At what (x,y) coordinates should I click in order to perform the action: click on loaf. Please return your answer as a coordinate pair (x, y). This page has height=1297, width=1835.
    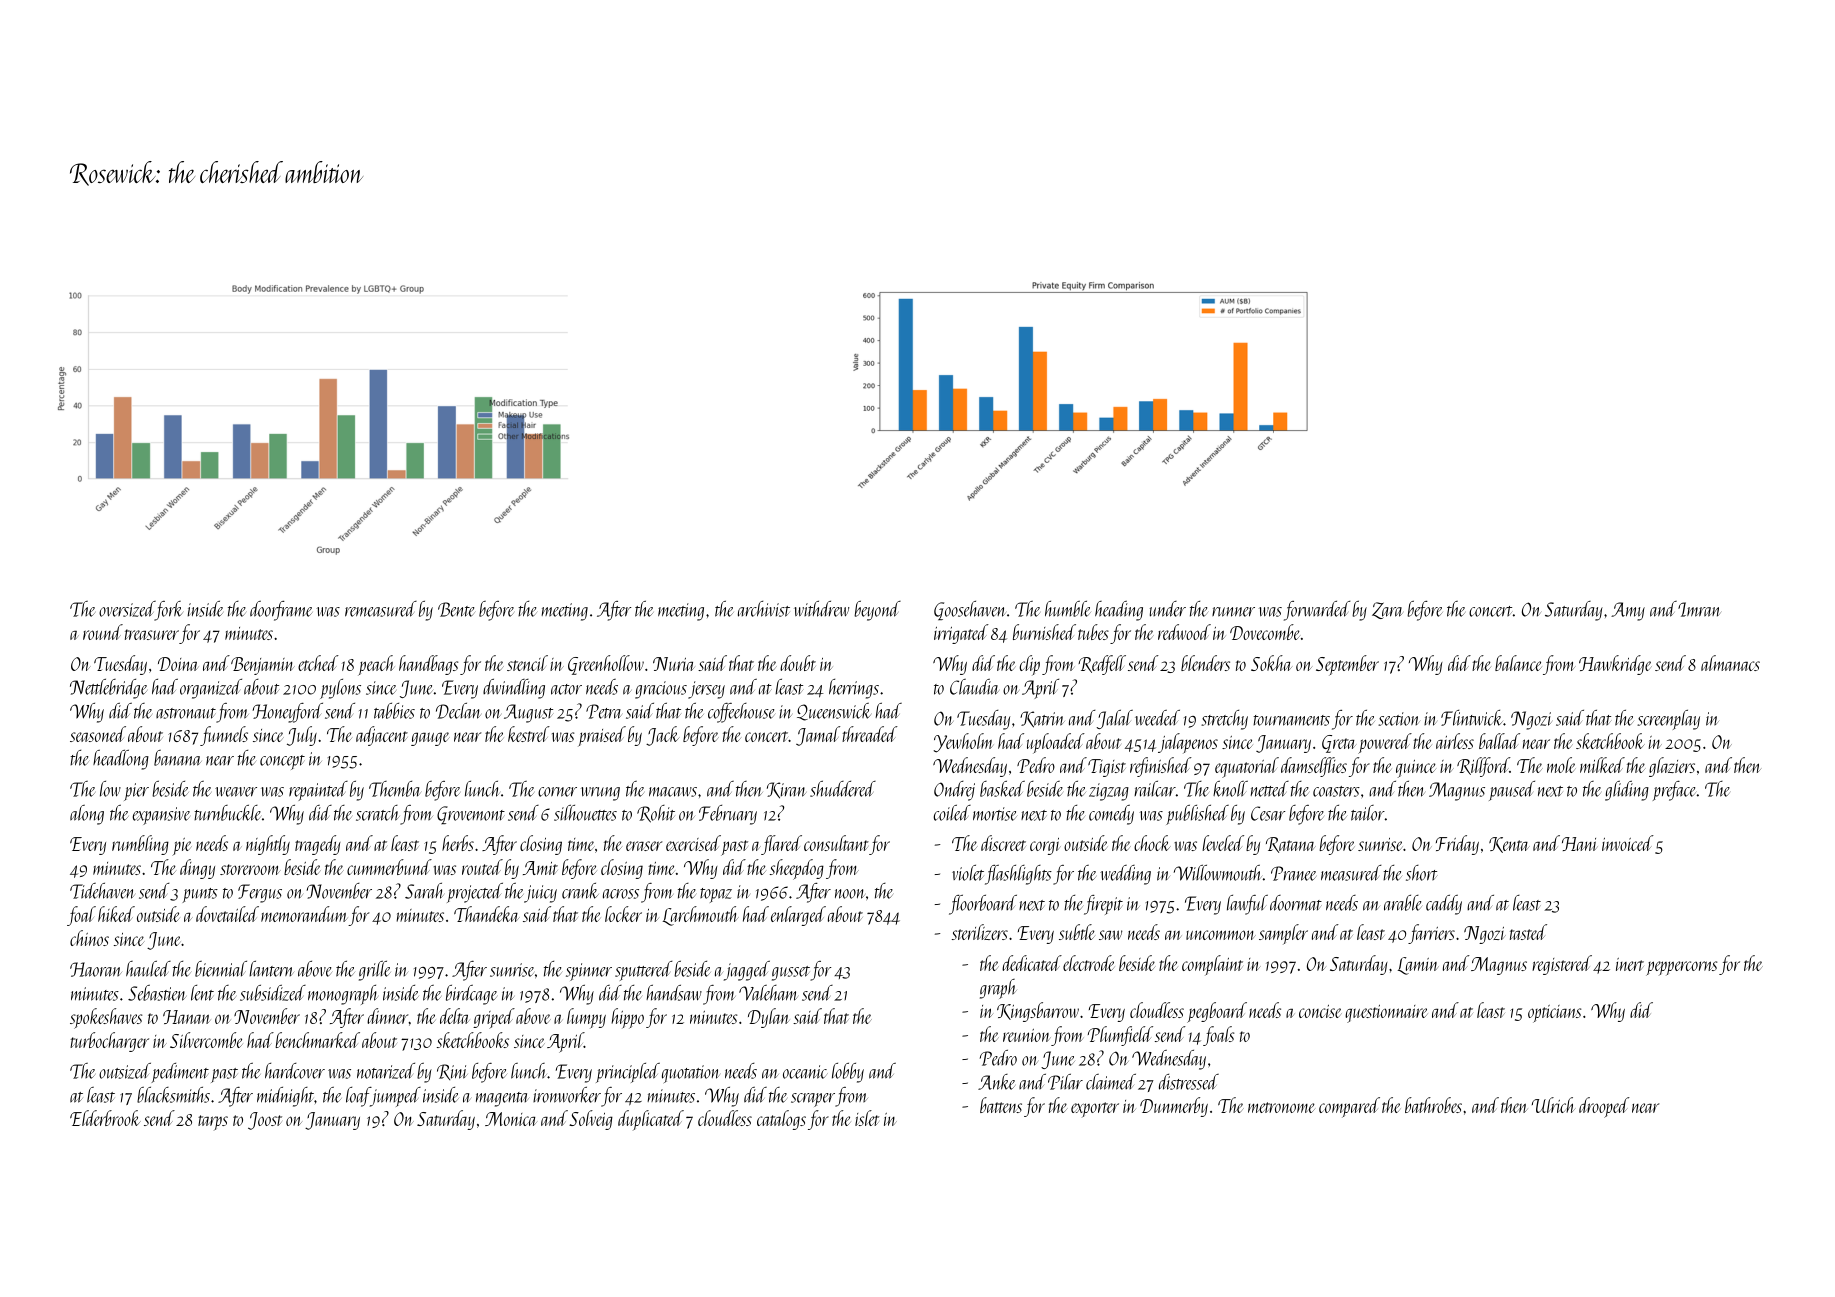
    Looking at the image, I should click on (358, 1097).
